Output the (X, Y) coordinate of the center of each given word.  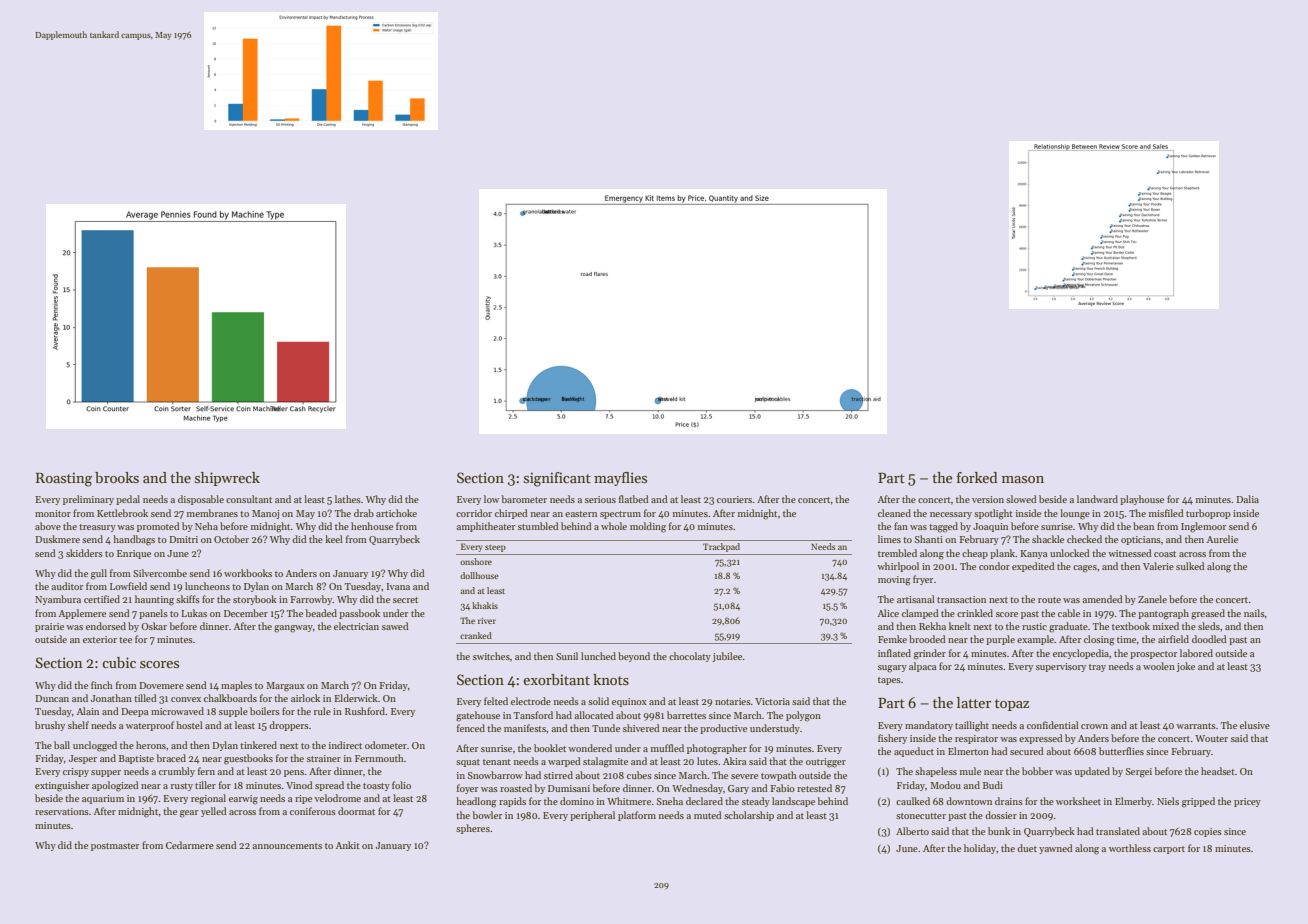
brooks (117, 477)
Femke (892, 639)
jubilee (727, 657)
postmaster (115, 847)
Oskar (154, 626)
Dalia (1247, 499)
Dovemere (161, 685)
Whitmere (629, 801)
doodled (1209, 639)
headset (1218, 771)
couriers (734, 499)
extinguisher (62, 786)
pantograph (1163, 614)
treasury (97, 528)
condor (994, 566)
